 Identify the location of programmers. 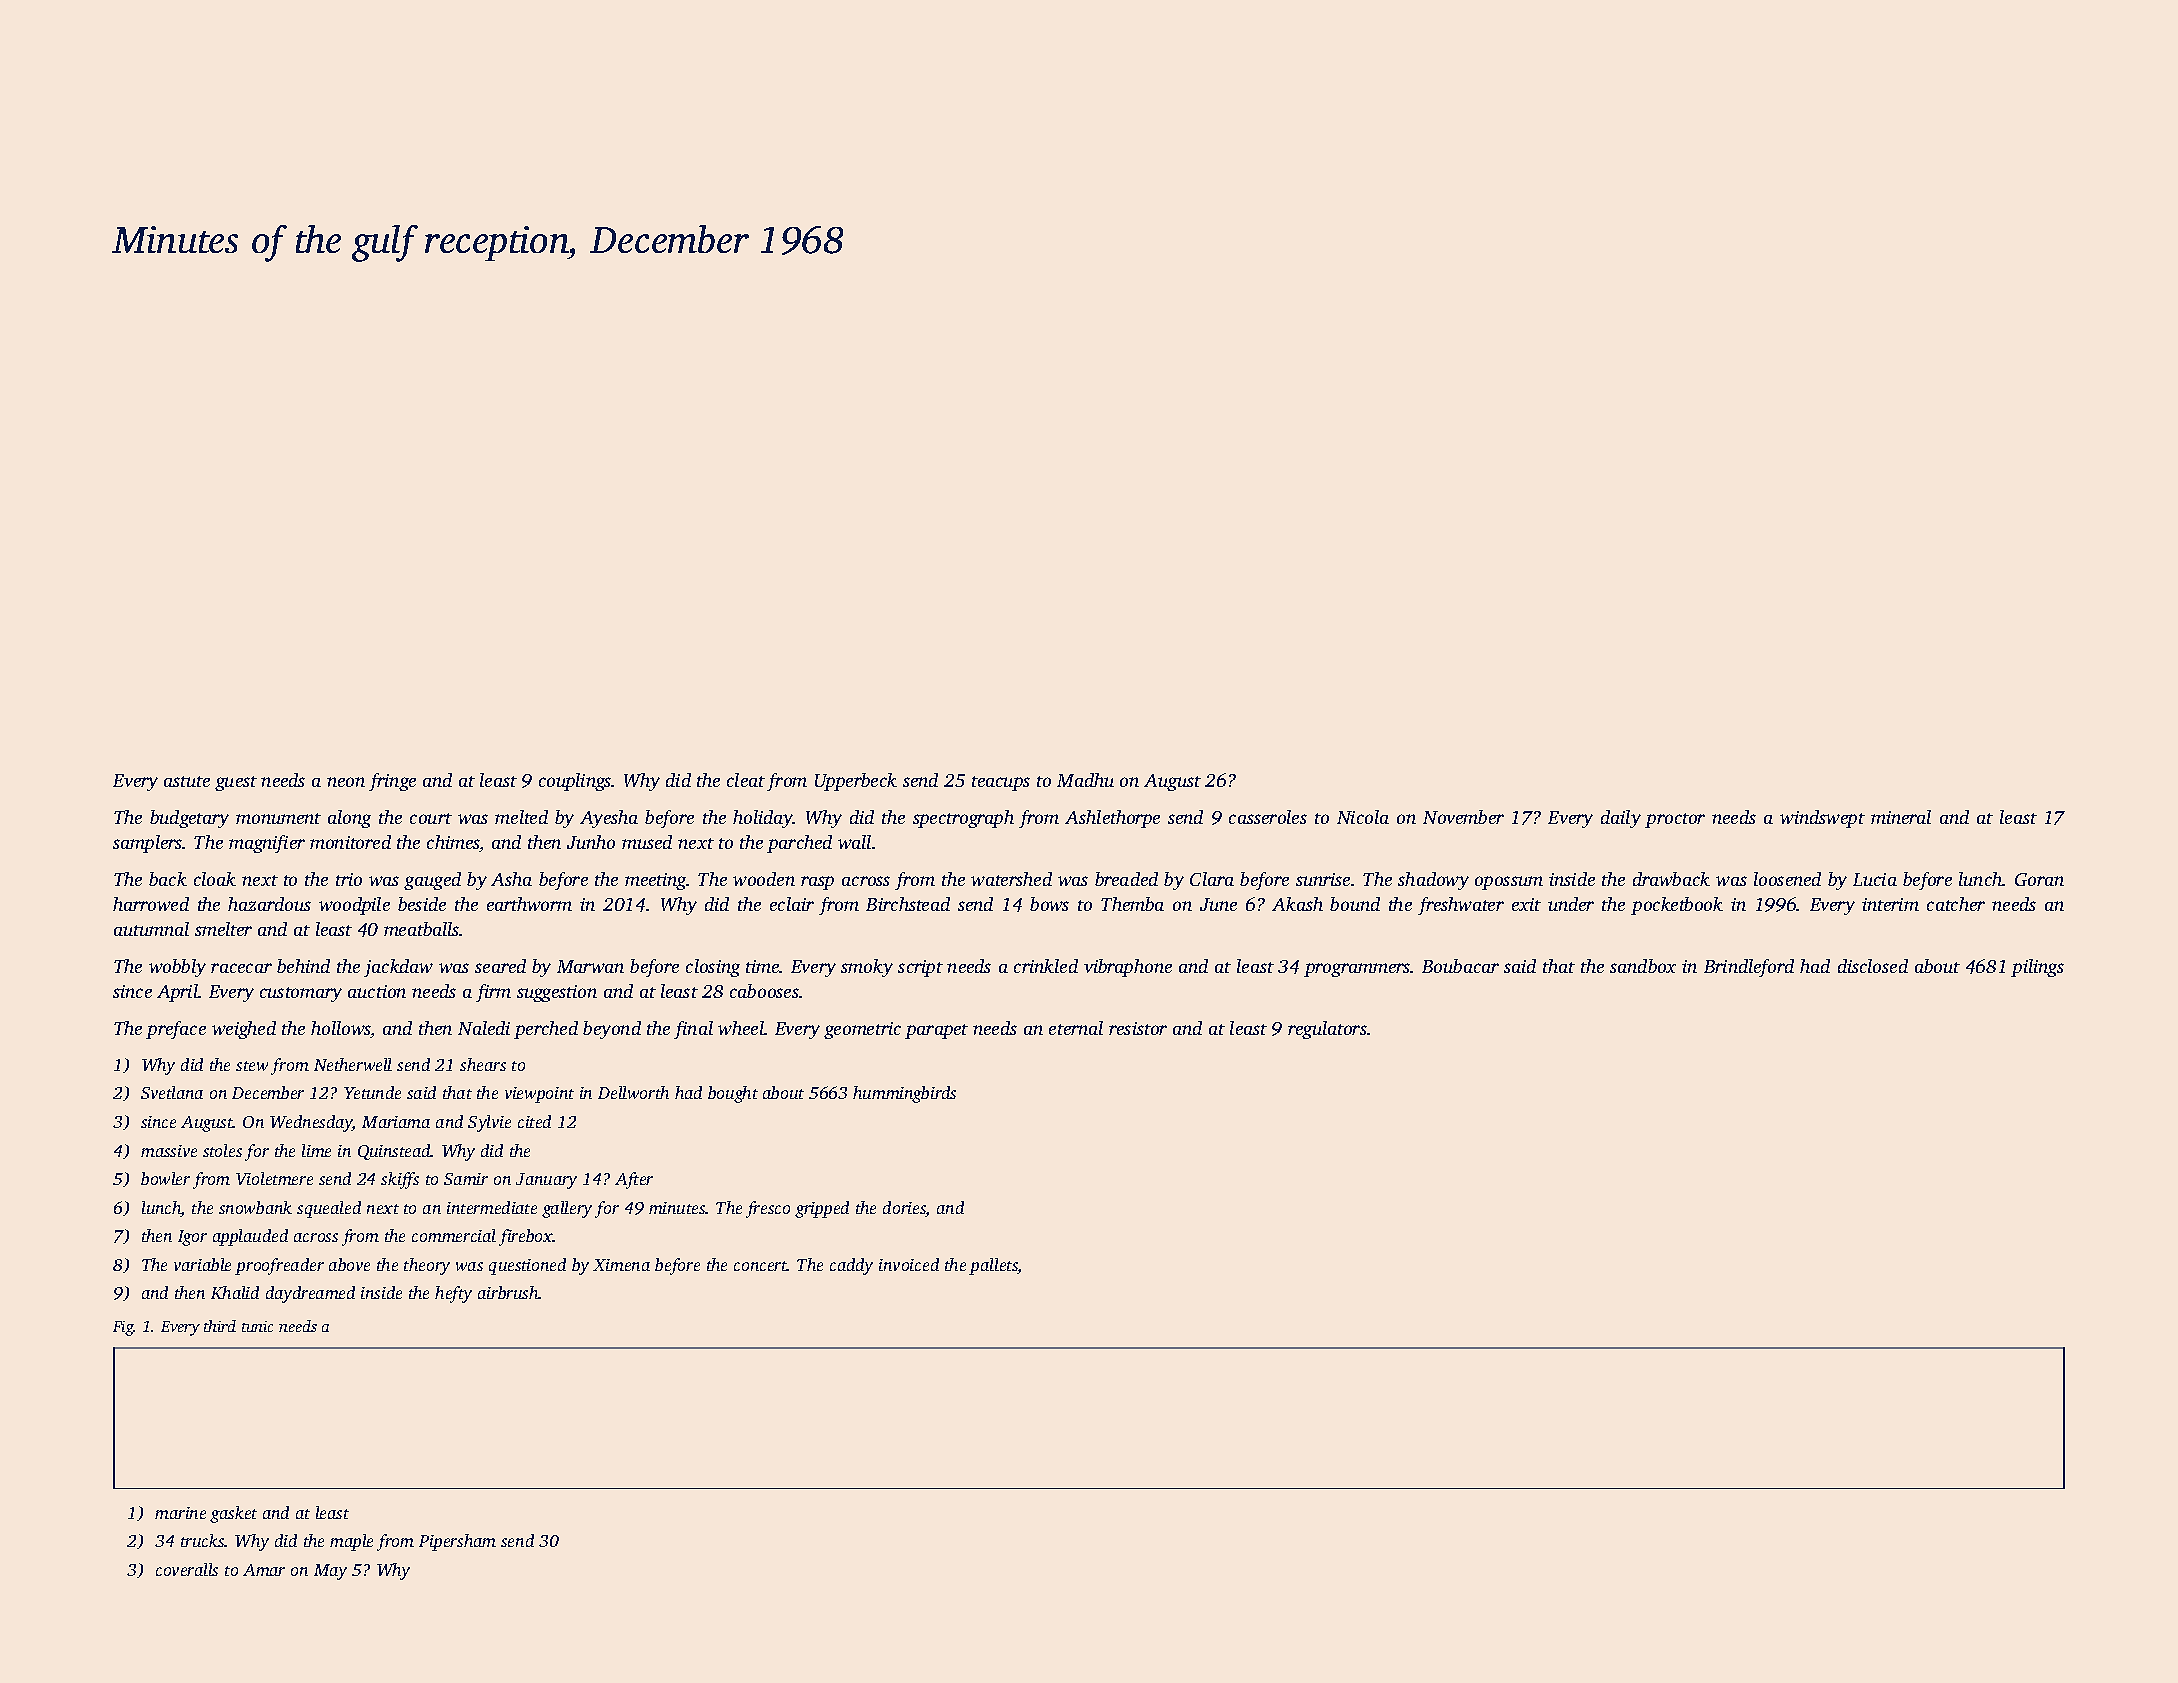
(1357, 970).
